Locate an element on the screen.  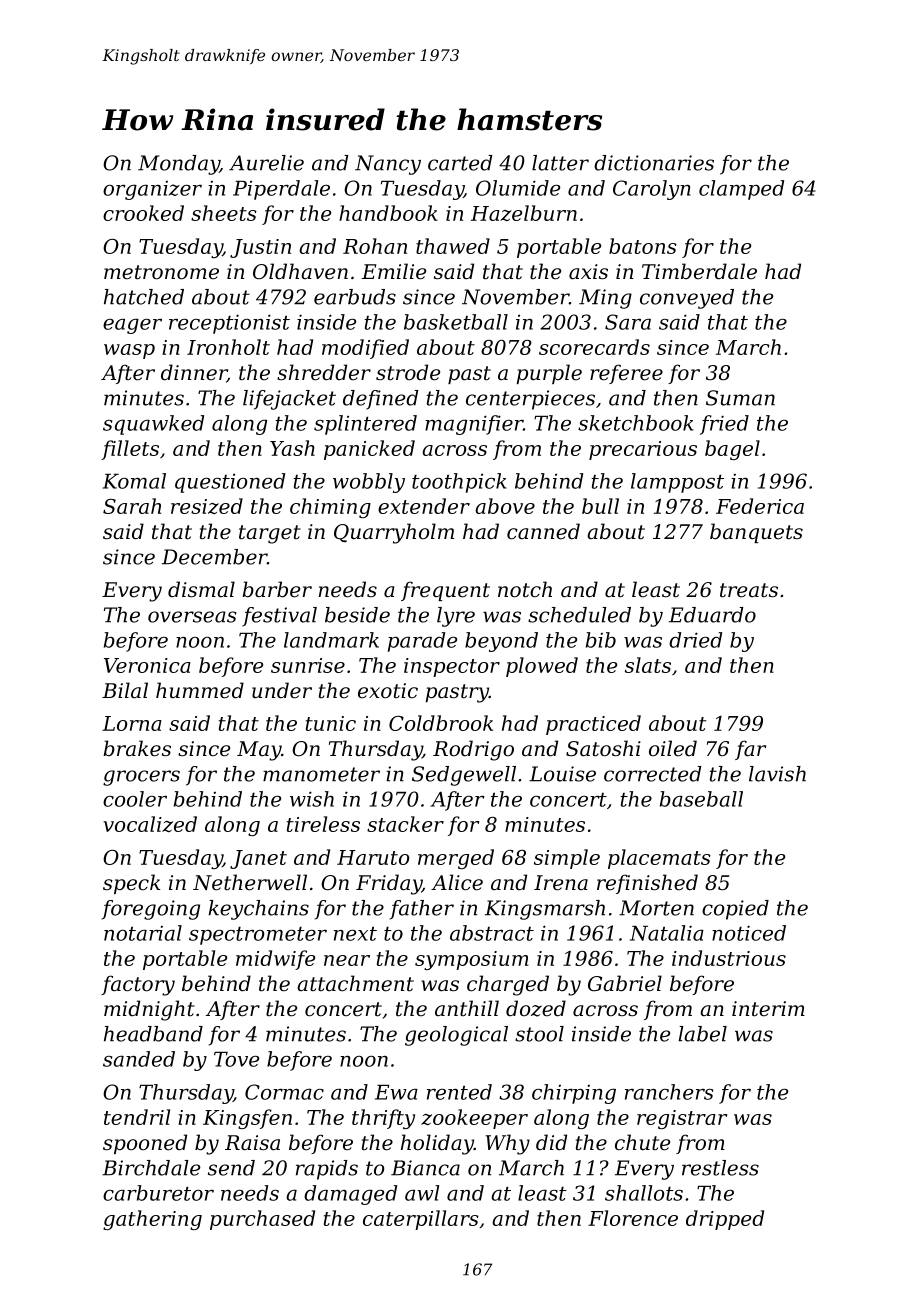
Aurelie is located at coordinates (266, 163).
